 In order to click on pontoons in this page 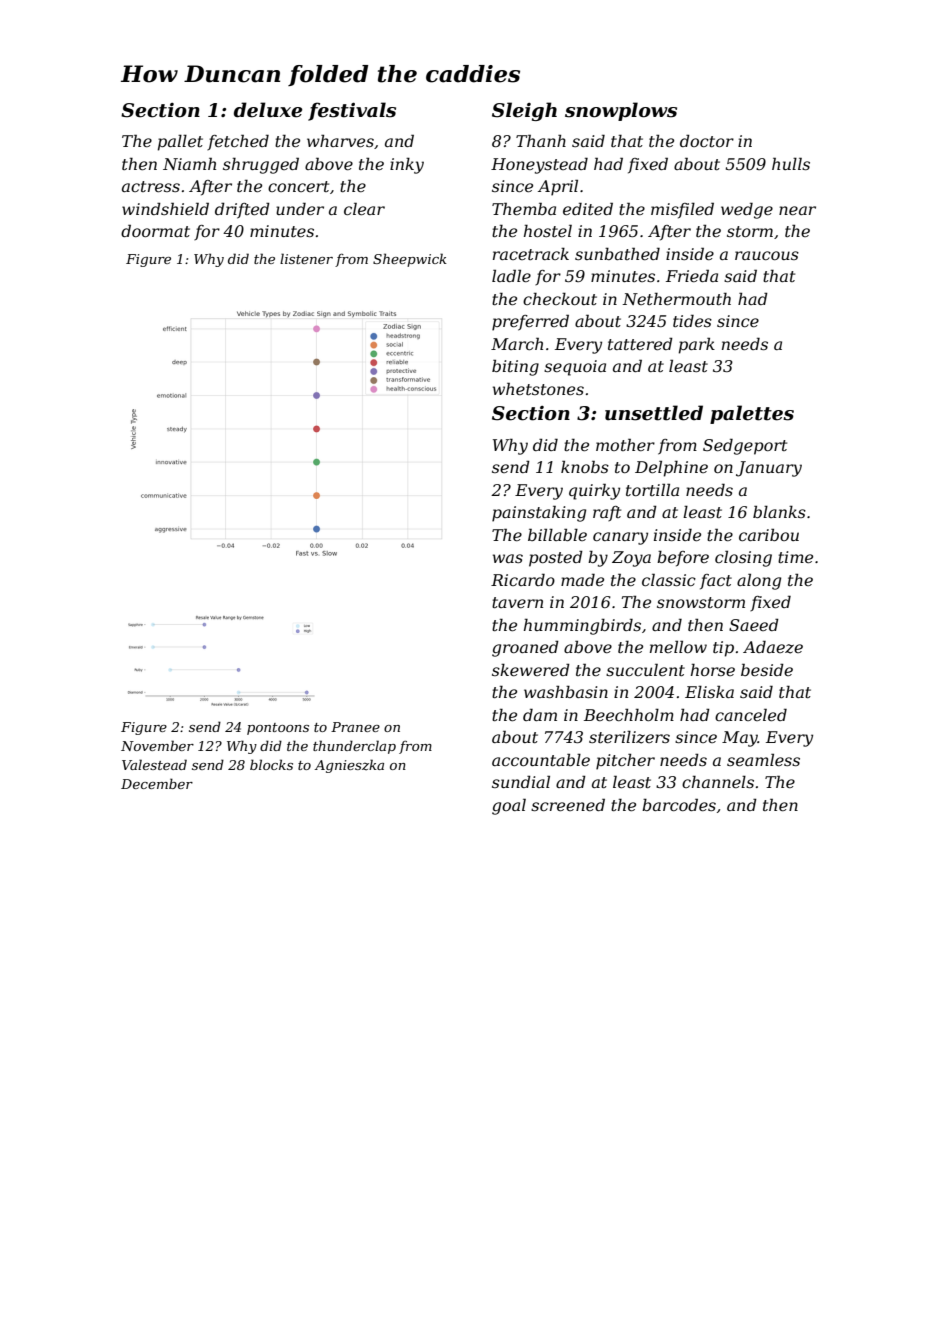, I will do `click(278, 729)`.
